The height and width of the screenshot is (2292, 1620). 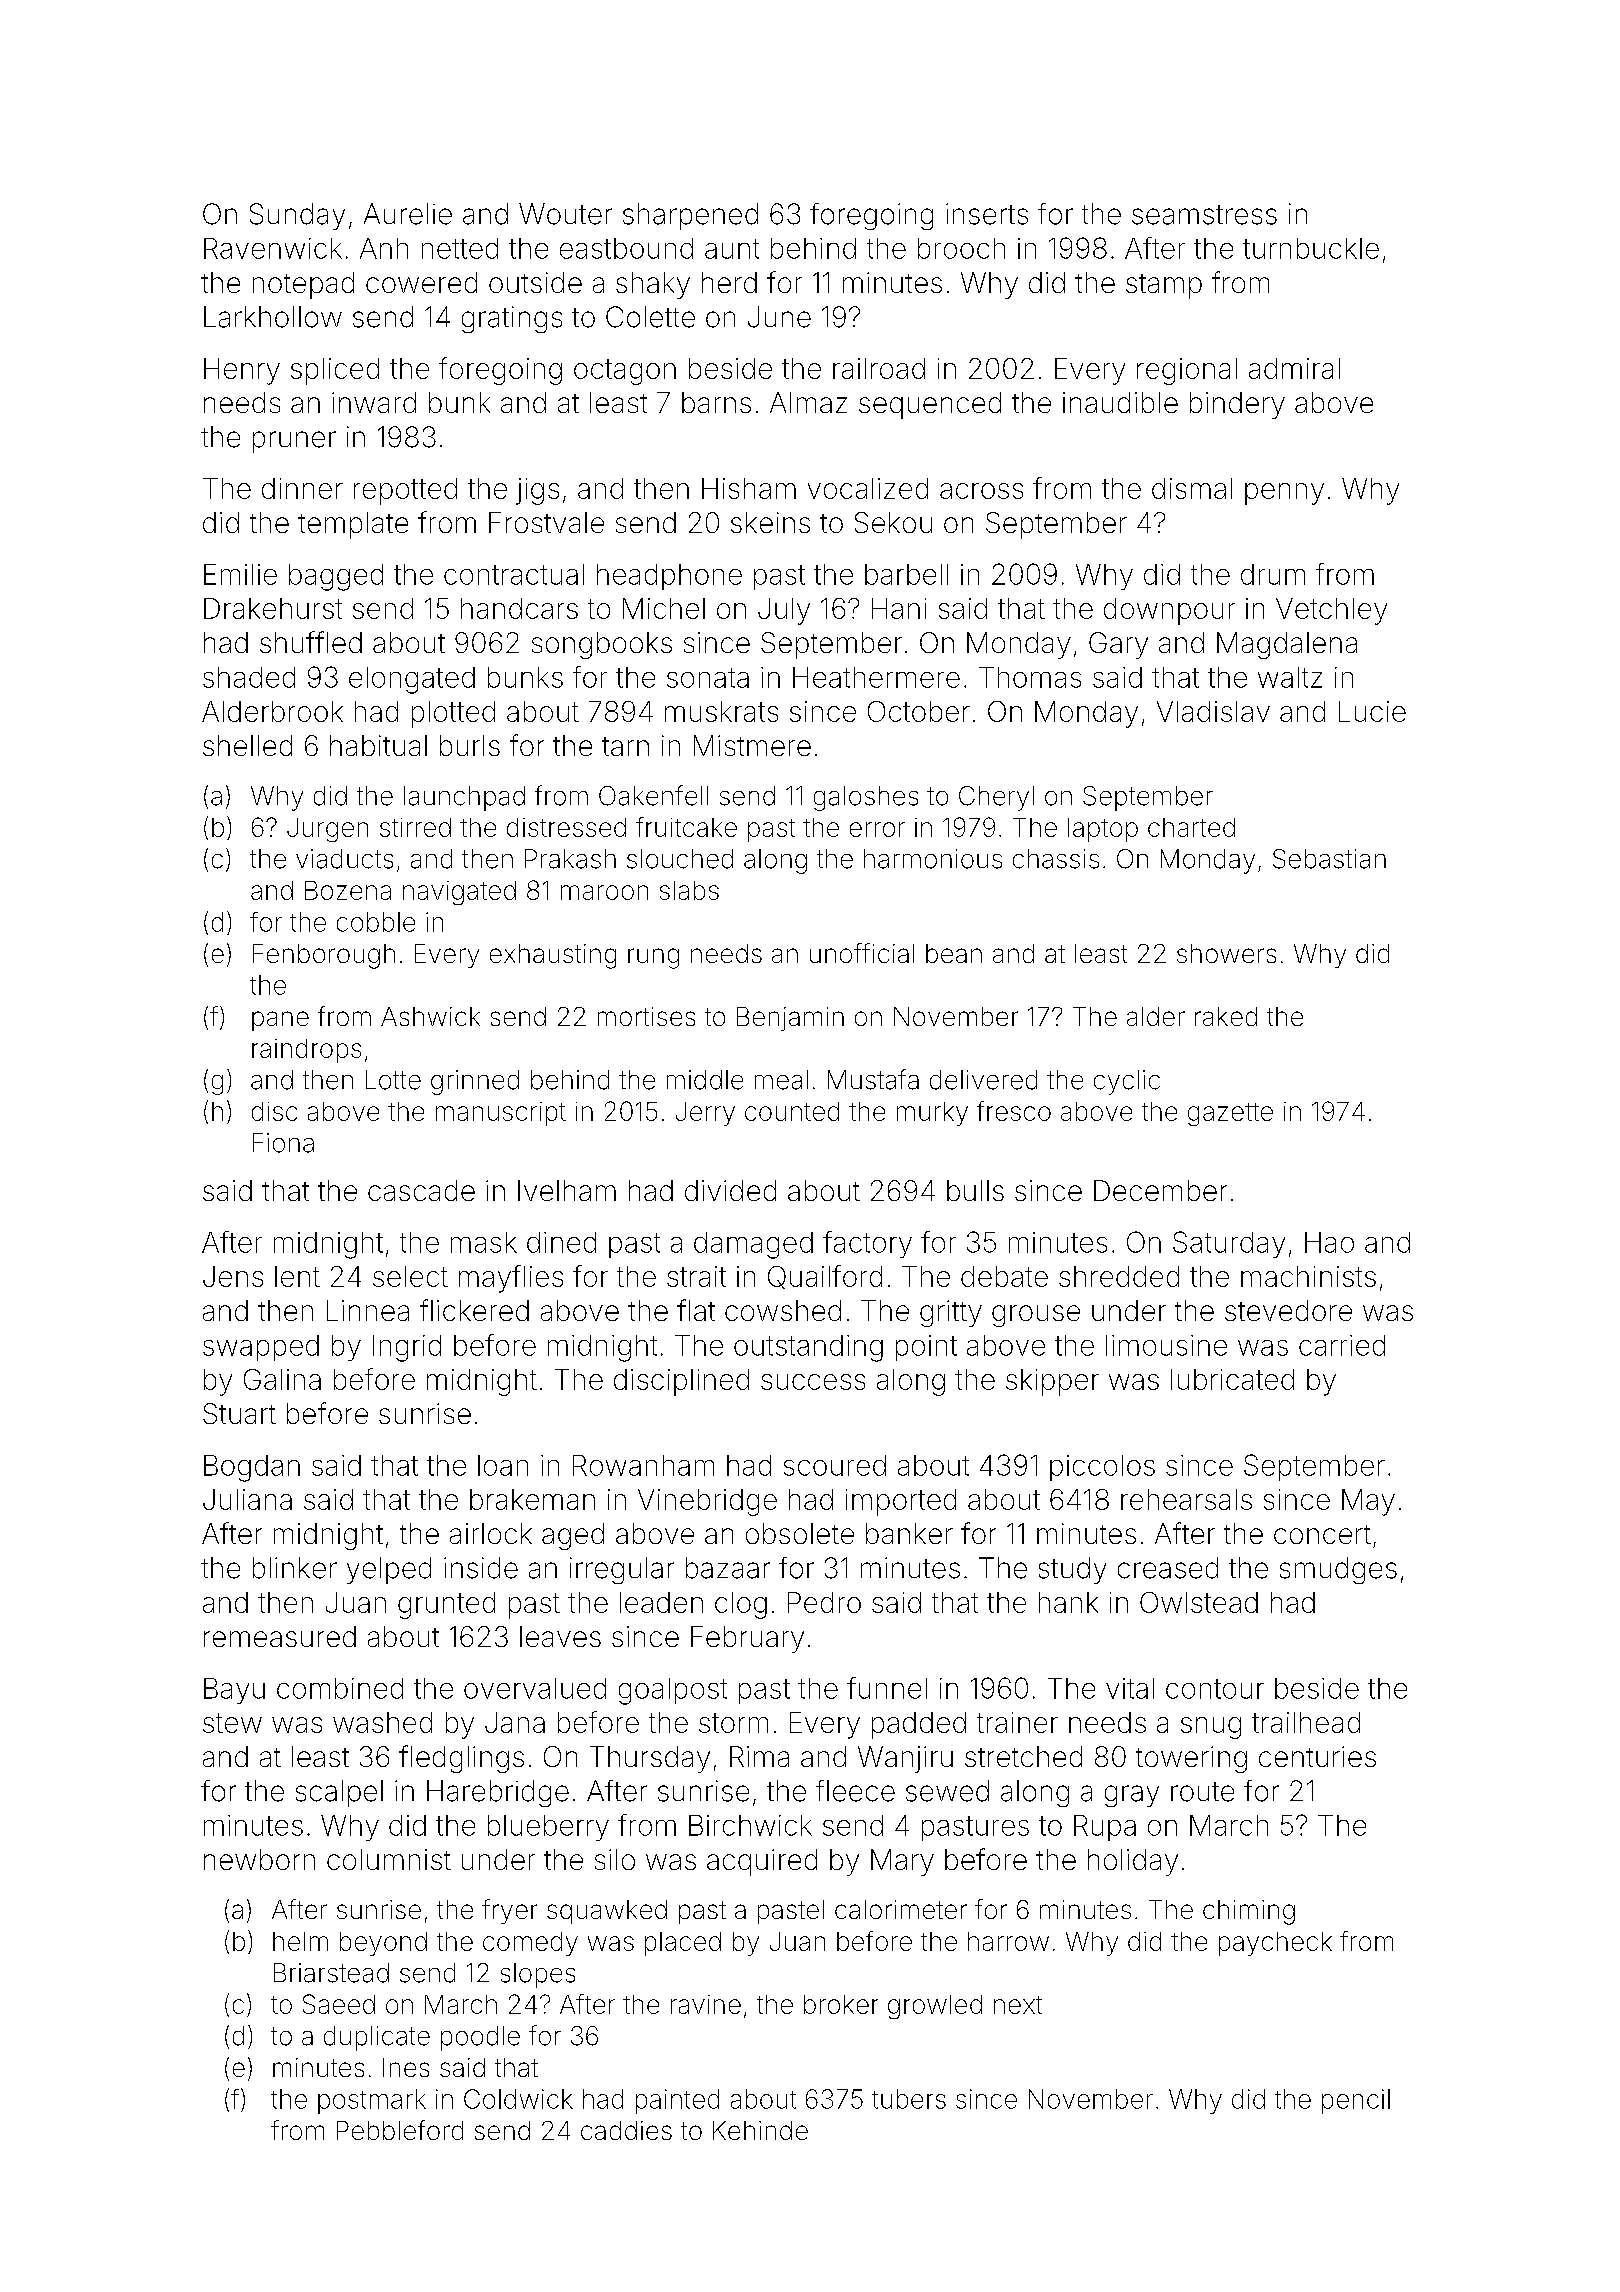 I want to click on imported, so click(x=901, y=1502).
